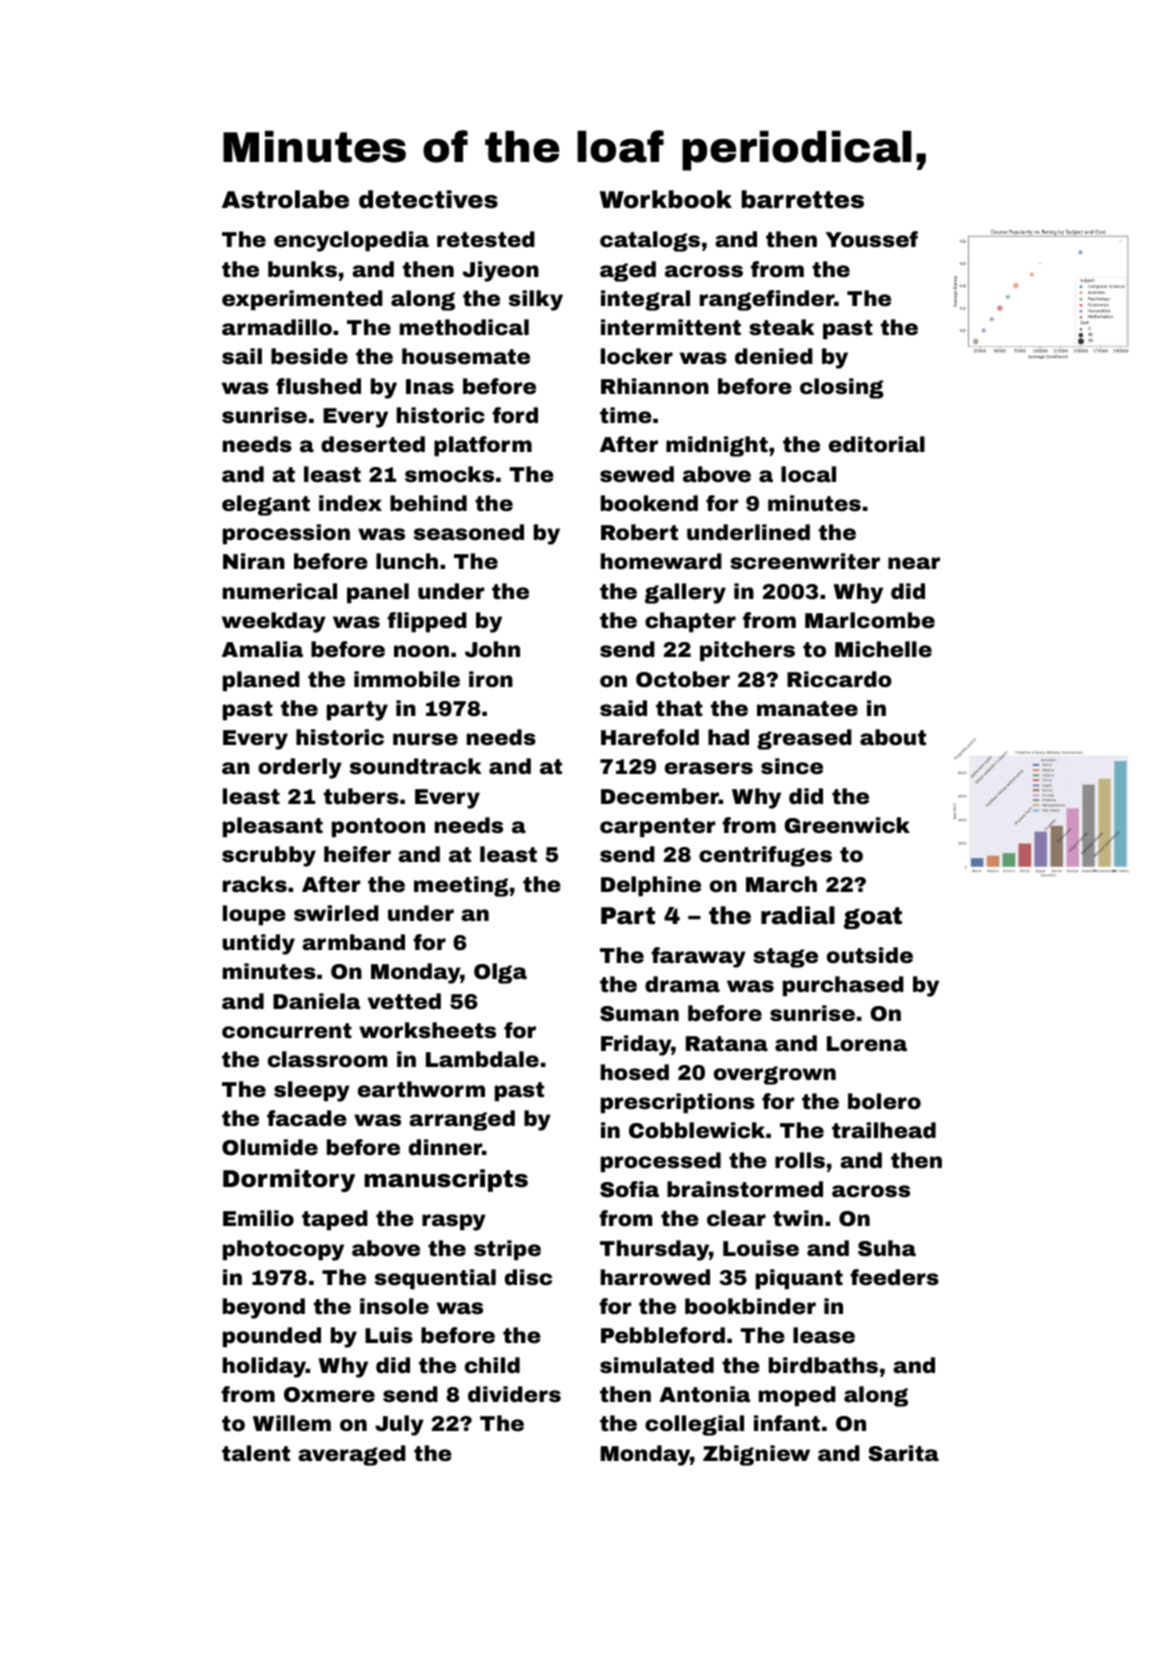 The image size is (1165, 1654). I want to click on chapter, so click(690, 622).
